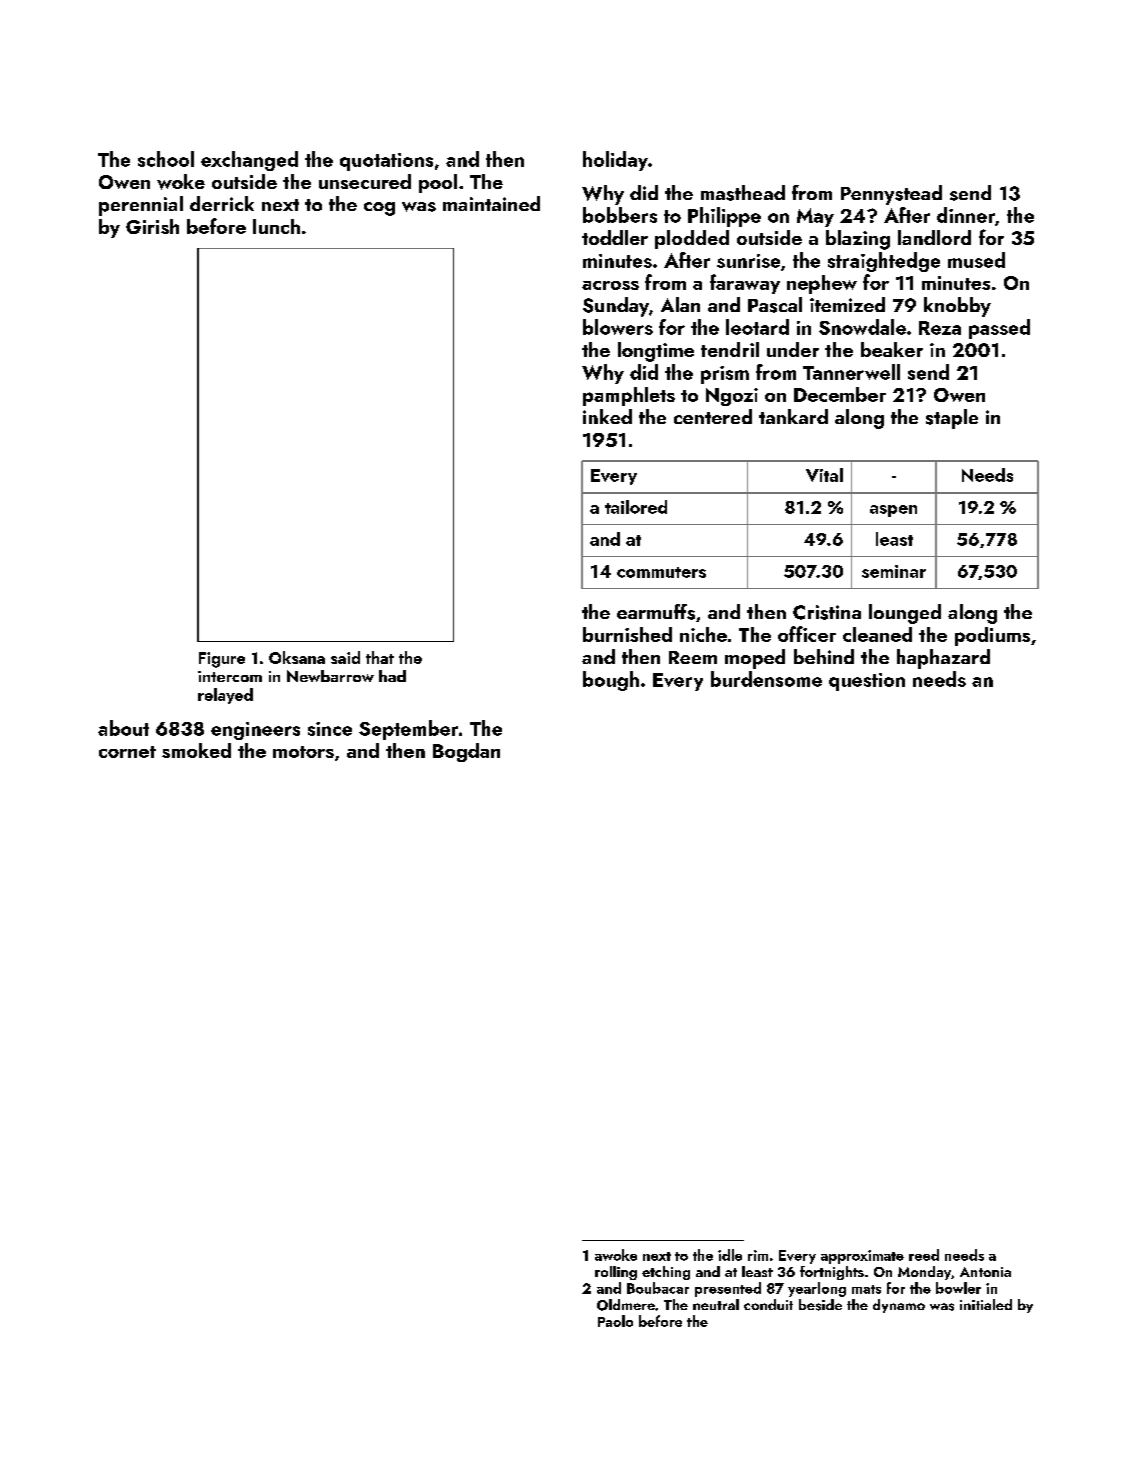 The image size is (1136, 1470). I want to click on Monday, so click(924, 1273).
